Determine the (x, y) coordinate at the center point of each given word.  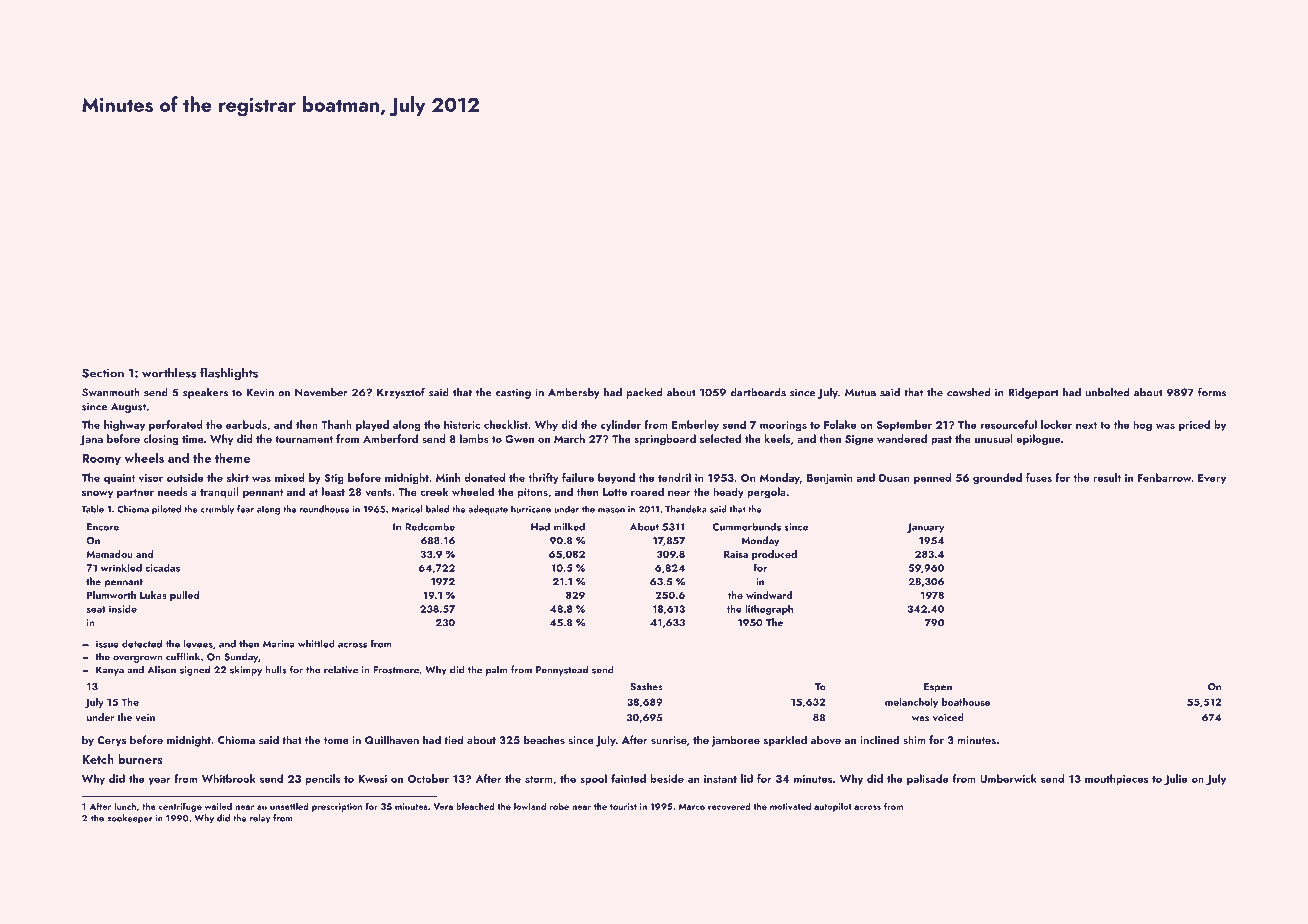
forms (1212, 392)
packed (644, 393)
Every (1212, 479)
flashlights (229, 374)
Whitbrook (229, 778)
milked (569, 526)
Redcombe (430, 526)
